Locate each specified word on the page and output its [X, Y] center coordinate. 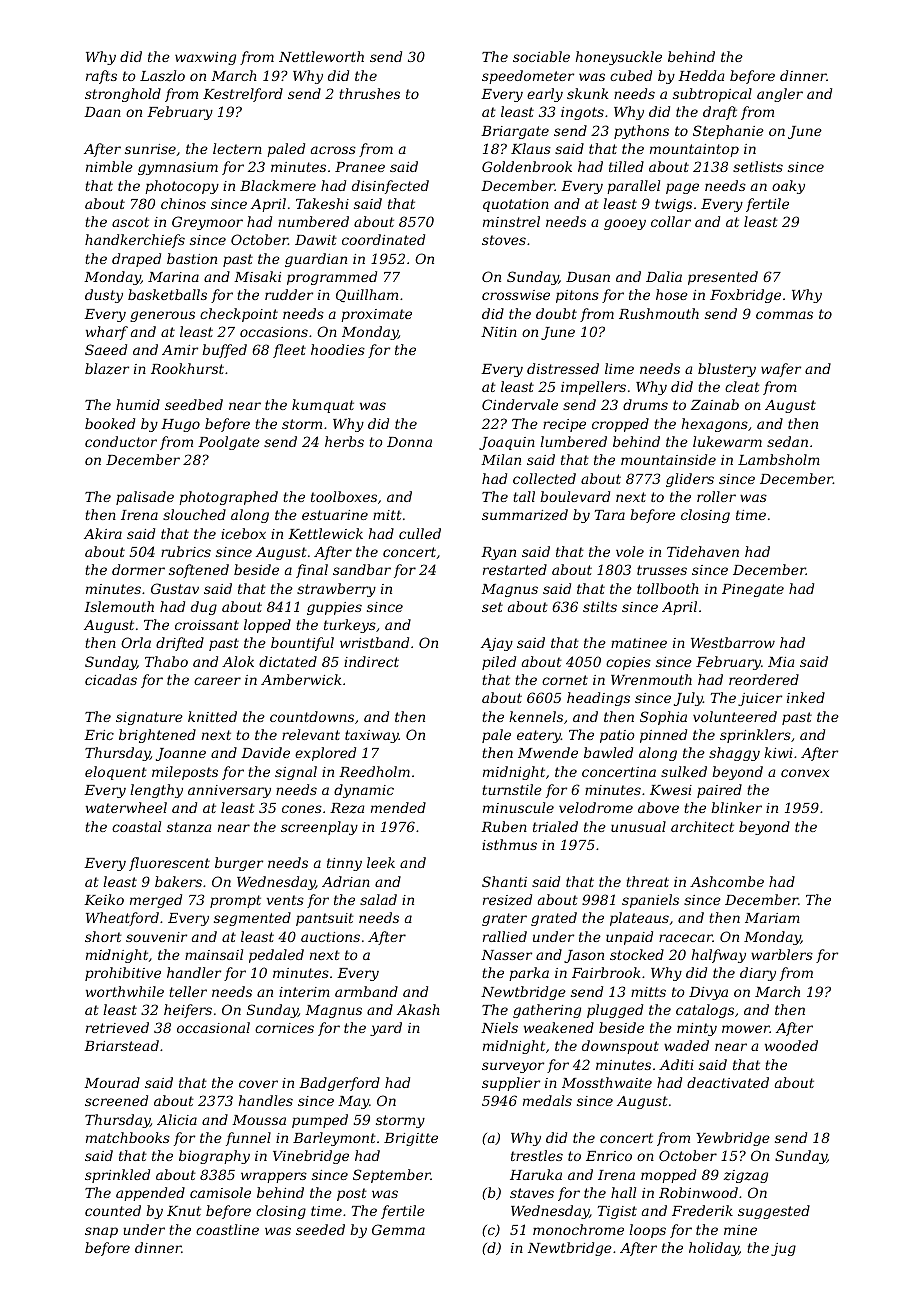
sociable [541, 56]
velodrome [596, 807]
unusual [638, 826]
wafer [781, 370]
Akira [103, 533]
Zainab [715, 404]
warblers [782, 954]
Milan [501, 459]
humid [138, 404]
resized [507, 900]
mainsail [214, 954]
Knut [184, 1211]
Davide [265, 752]
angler [780, 95]
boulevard [575, 496]
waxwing [205, 58]
